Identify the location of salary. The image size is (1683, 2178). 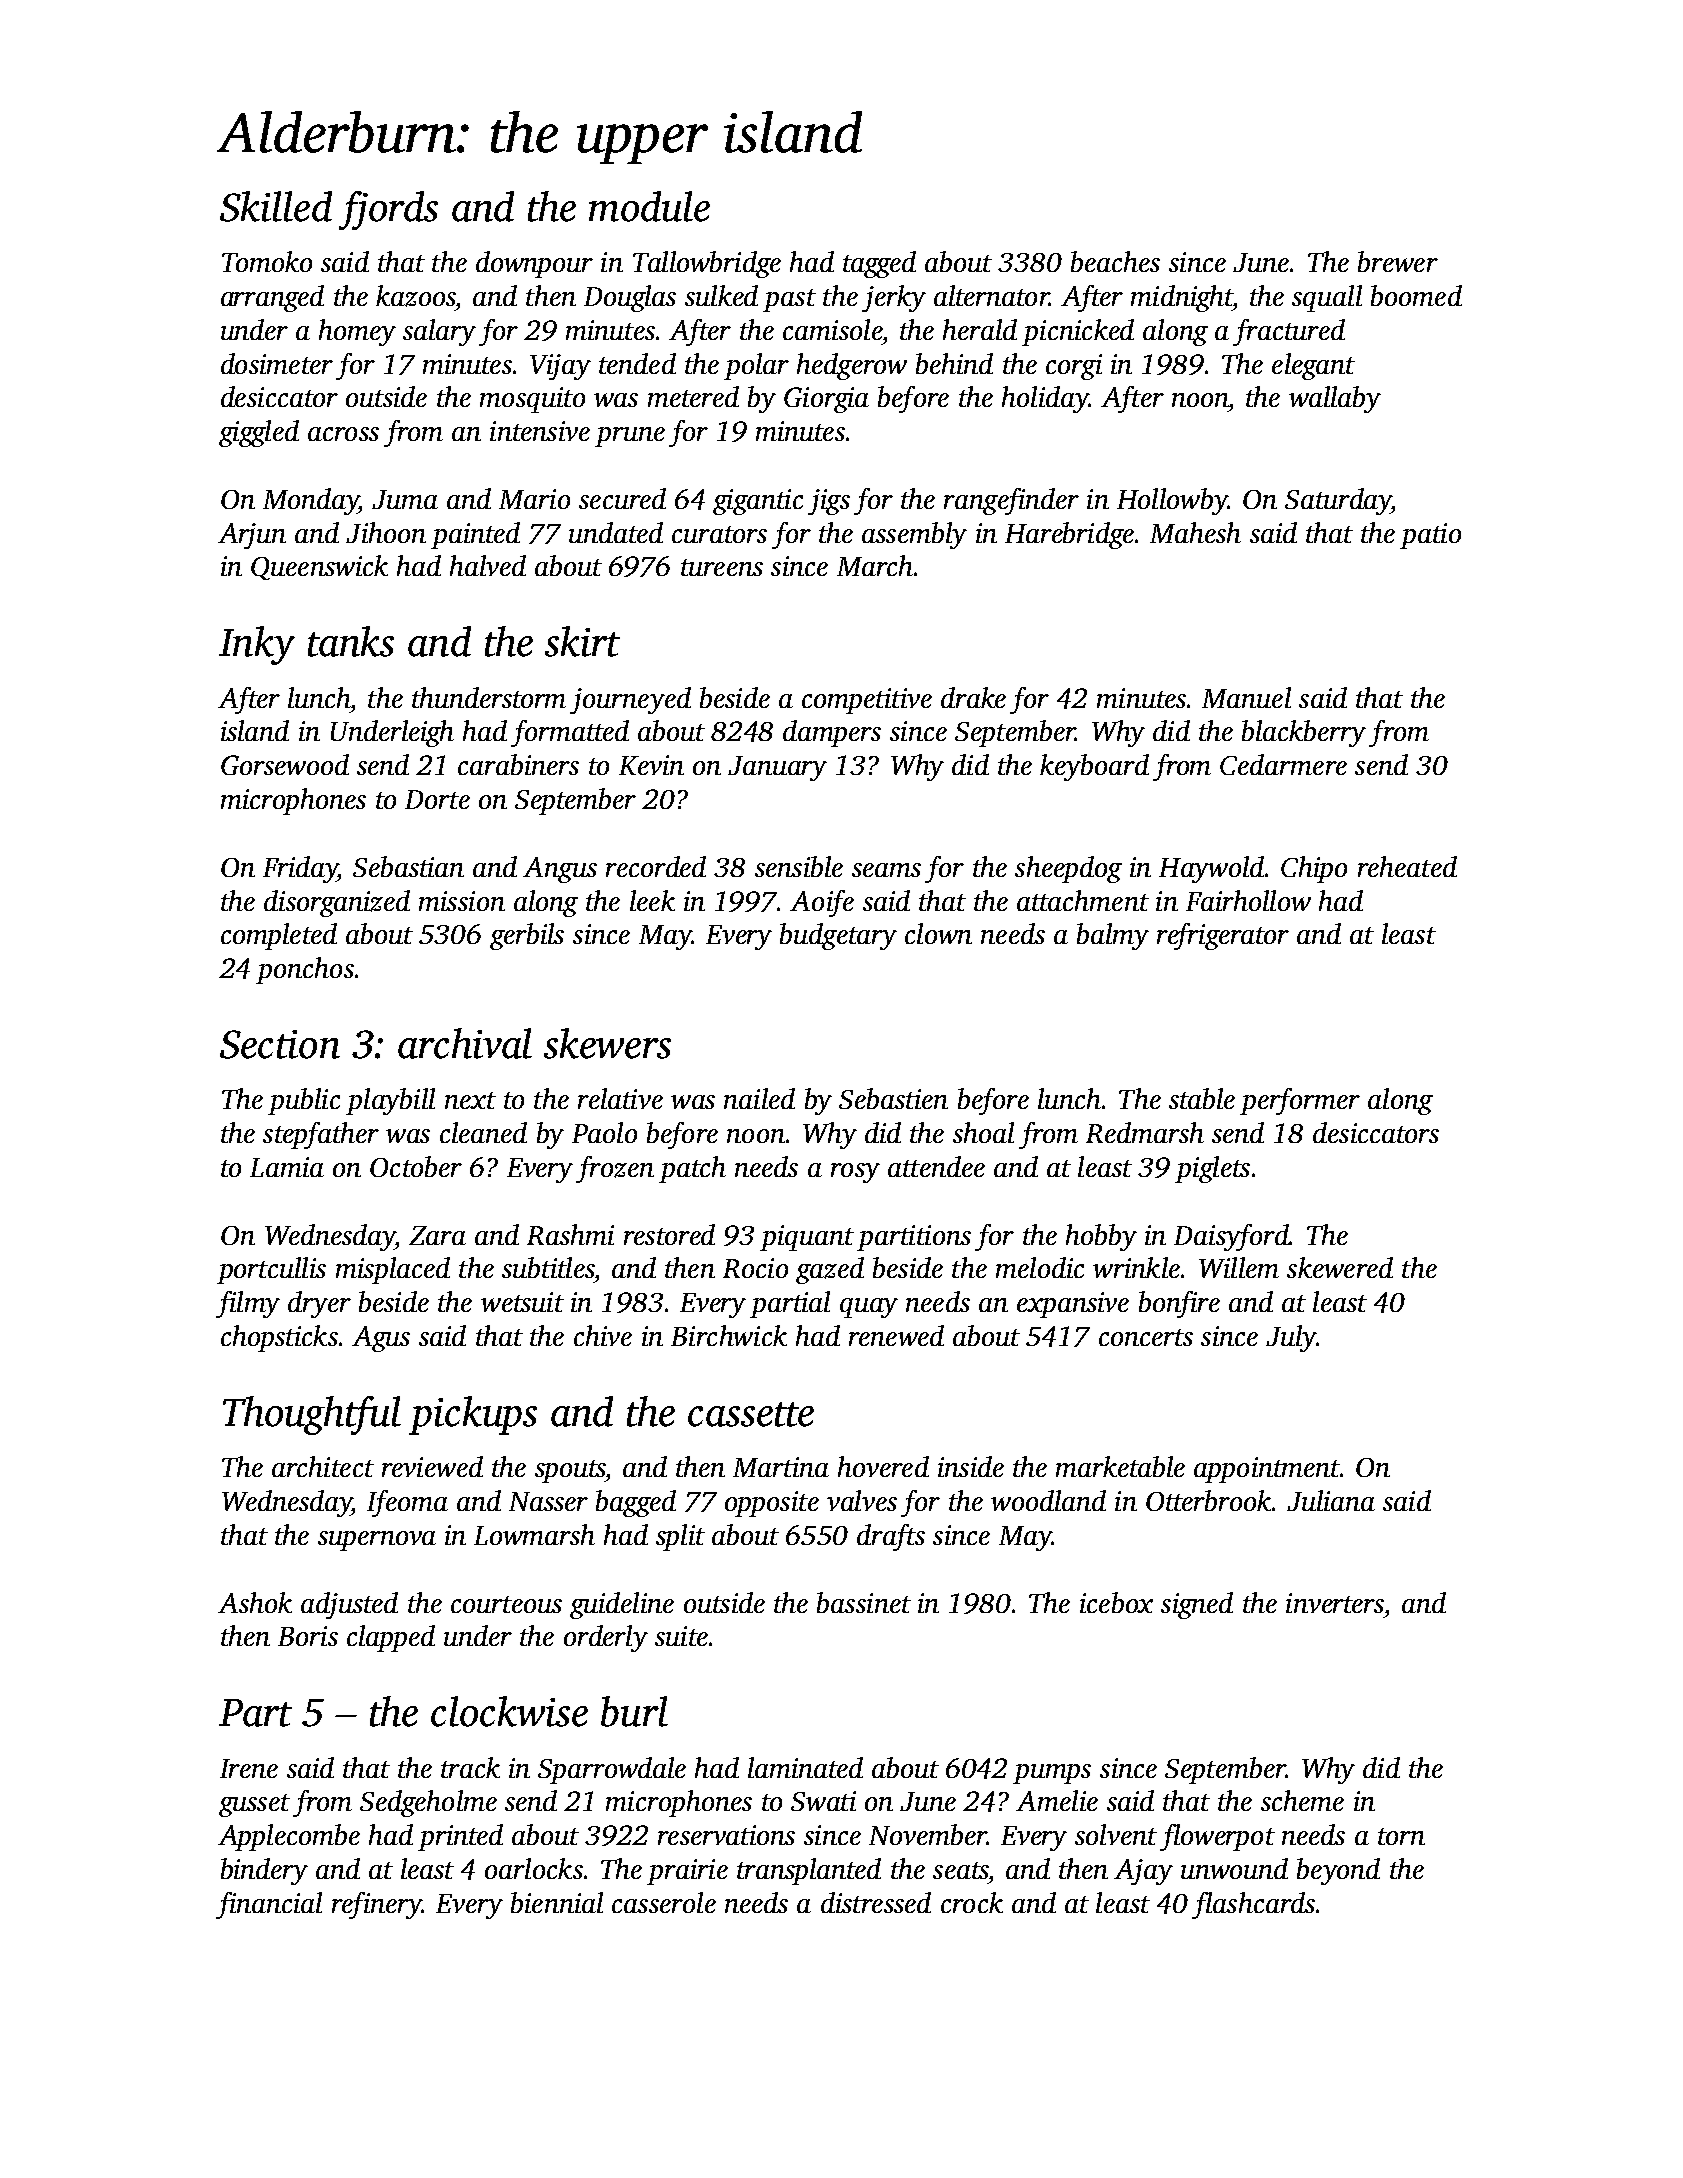
(439, 332).
